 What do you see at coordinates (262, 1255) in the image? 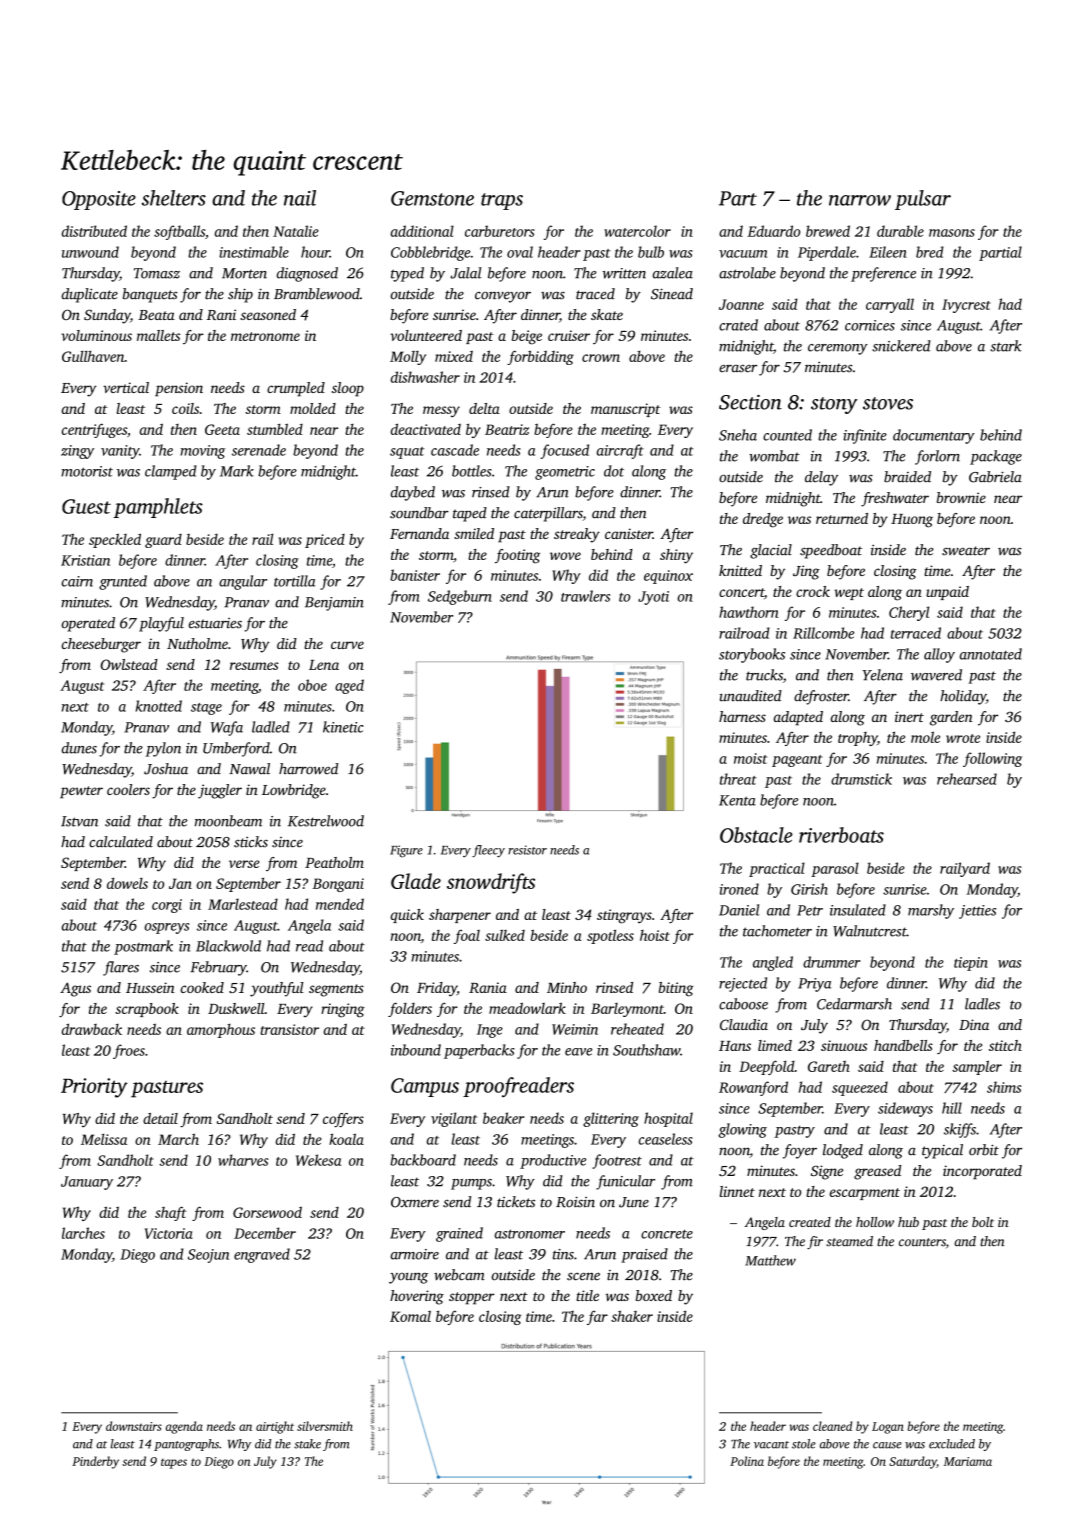
I see `engraved` at bounding box center [262, 1255].
